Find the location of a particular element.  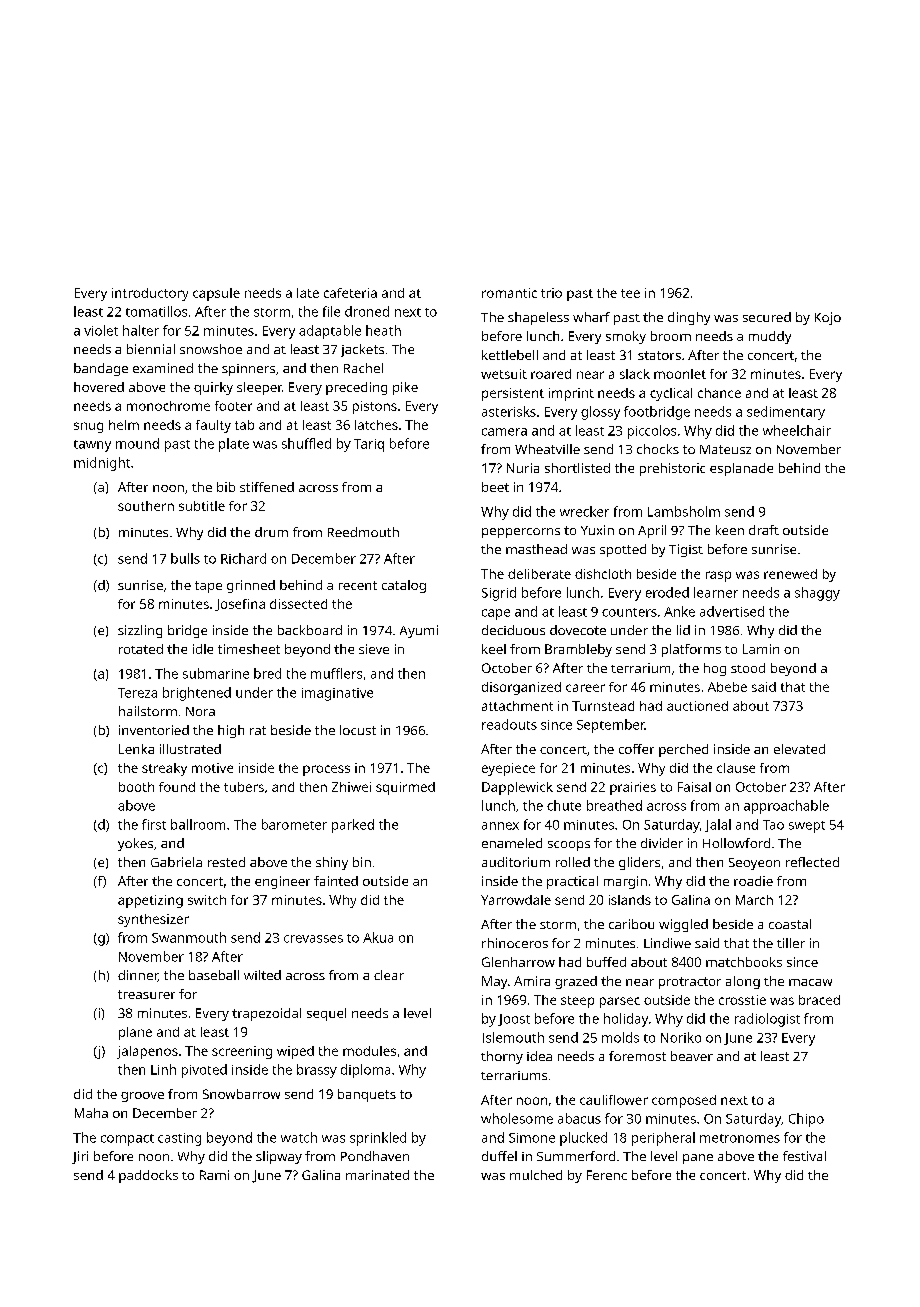

sieve is located at coordinates (374, 649).
